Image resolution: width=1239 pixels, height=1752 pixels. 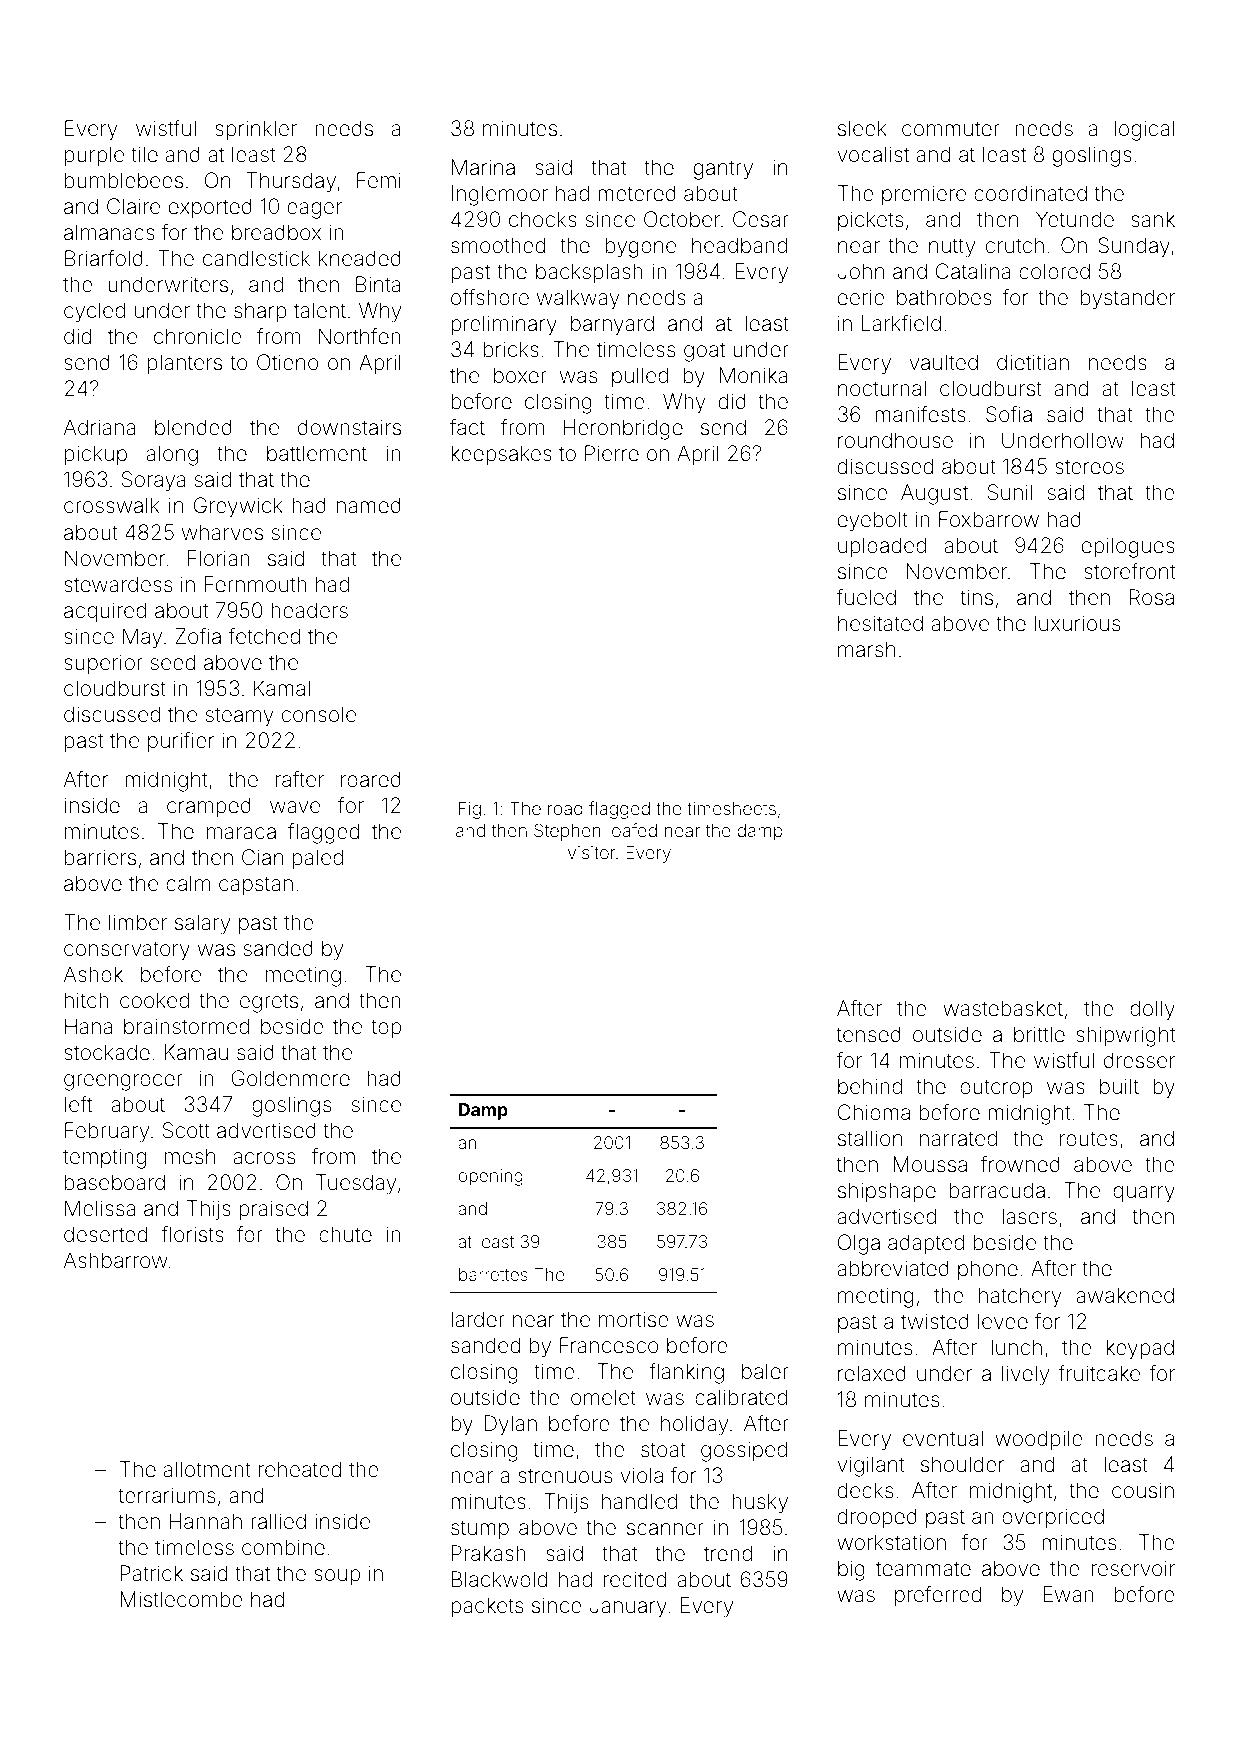 I want to click on sleek, so click(x=862, y=128).
